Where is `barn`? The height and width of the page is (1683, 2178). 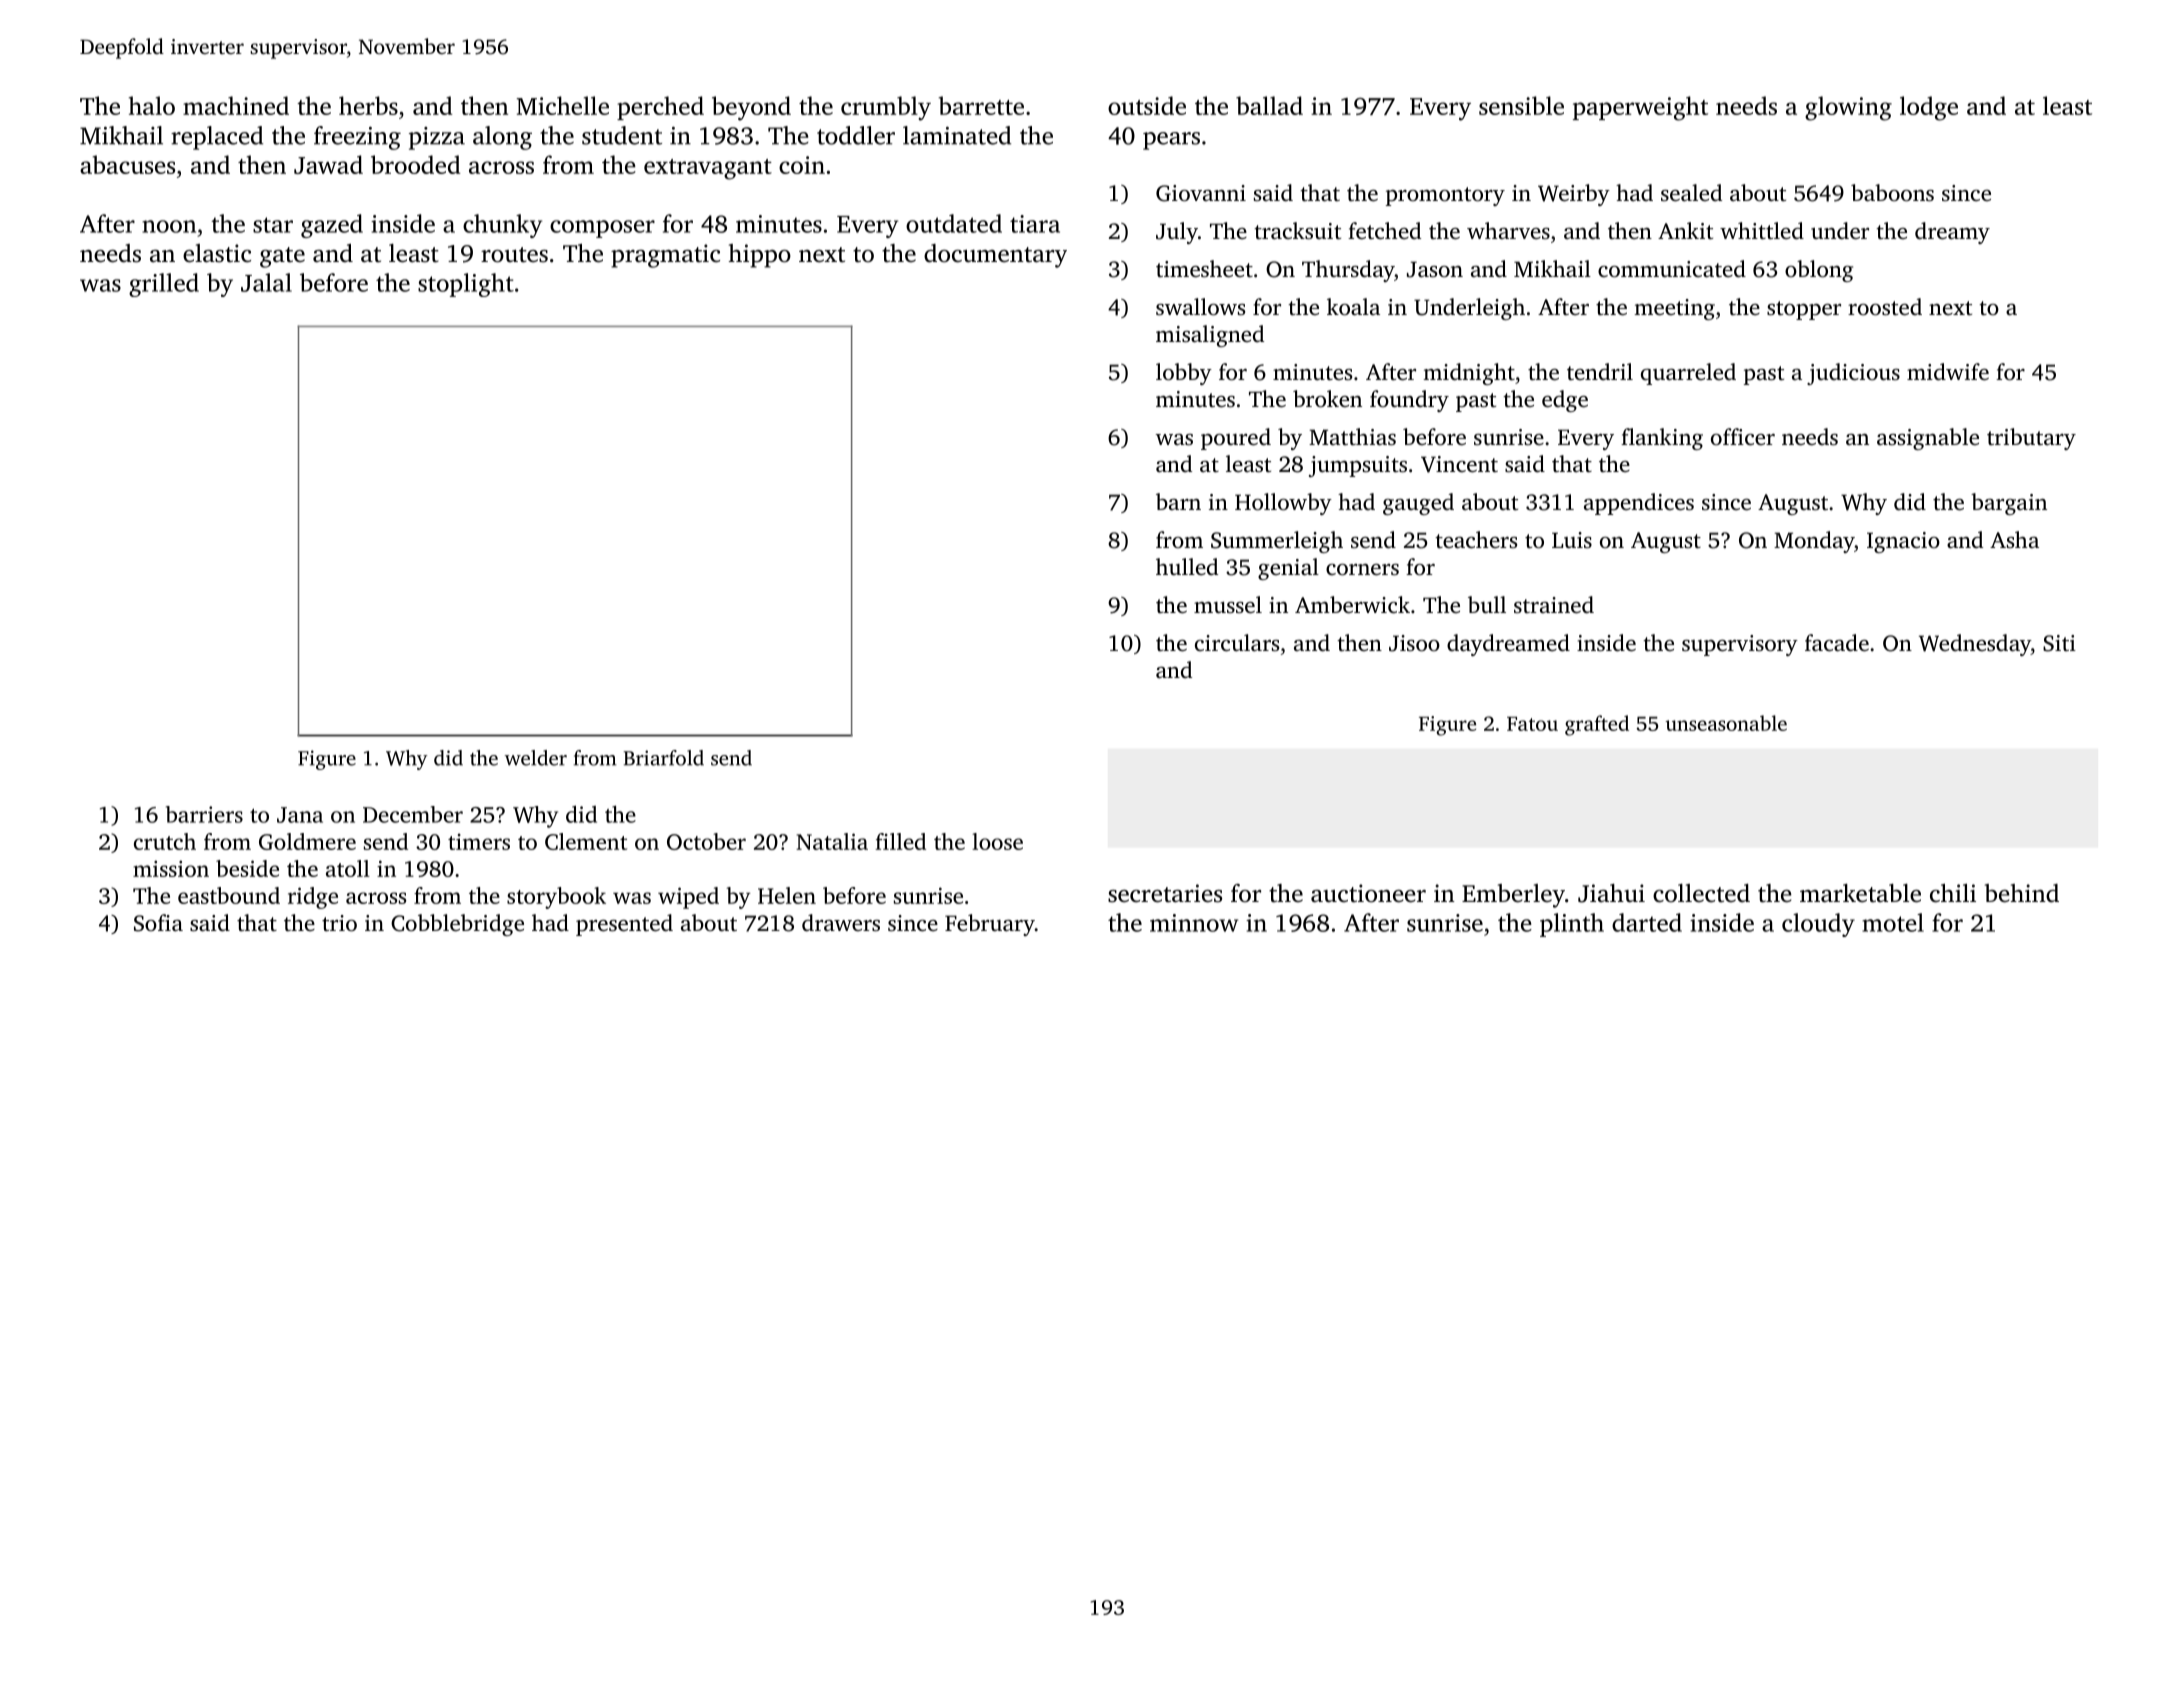 barn is located at coordinates (1178, 501).
